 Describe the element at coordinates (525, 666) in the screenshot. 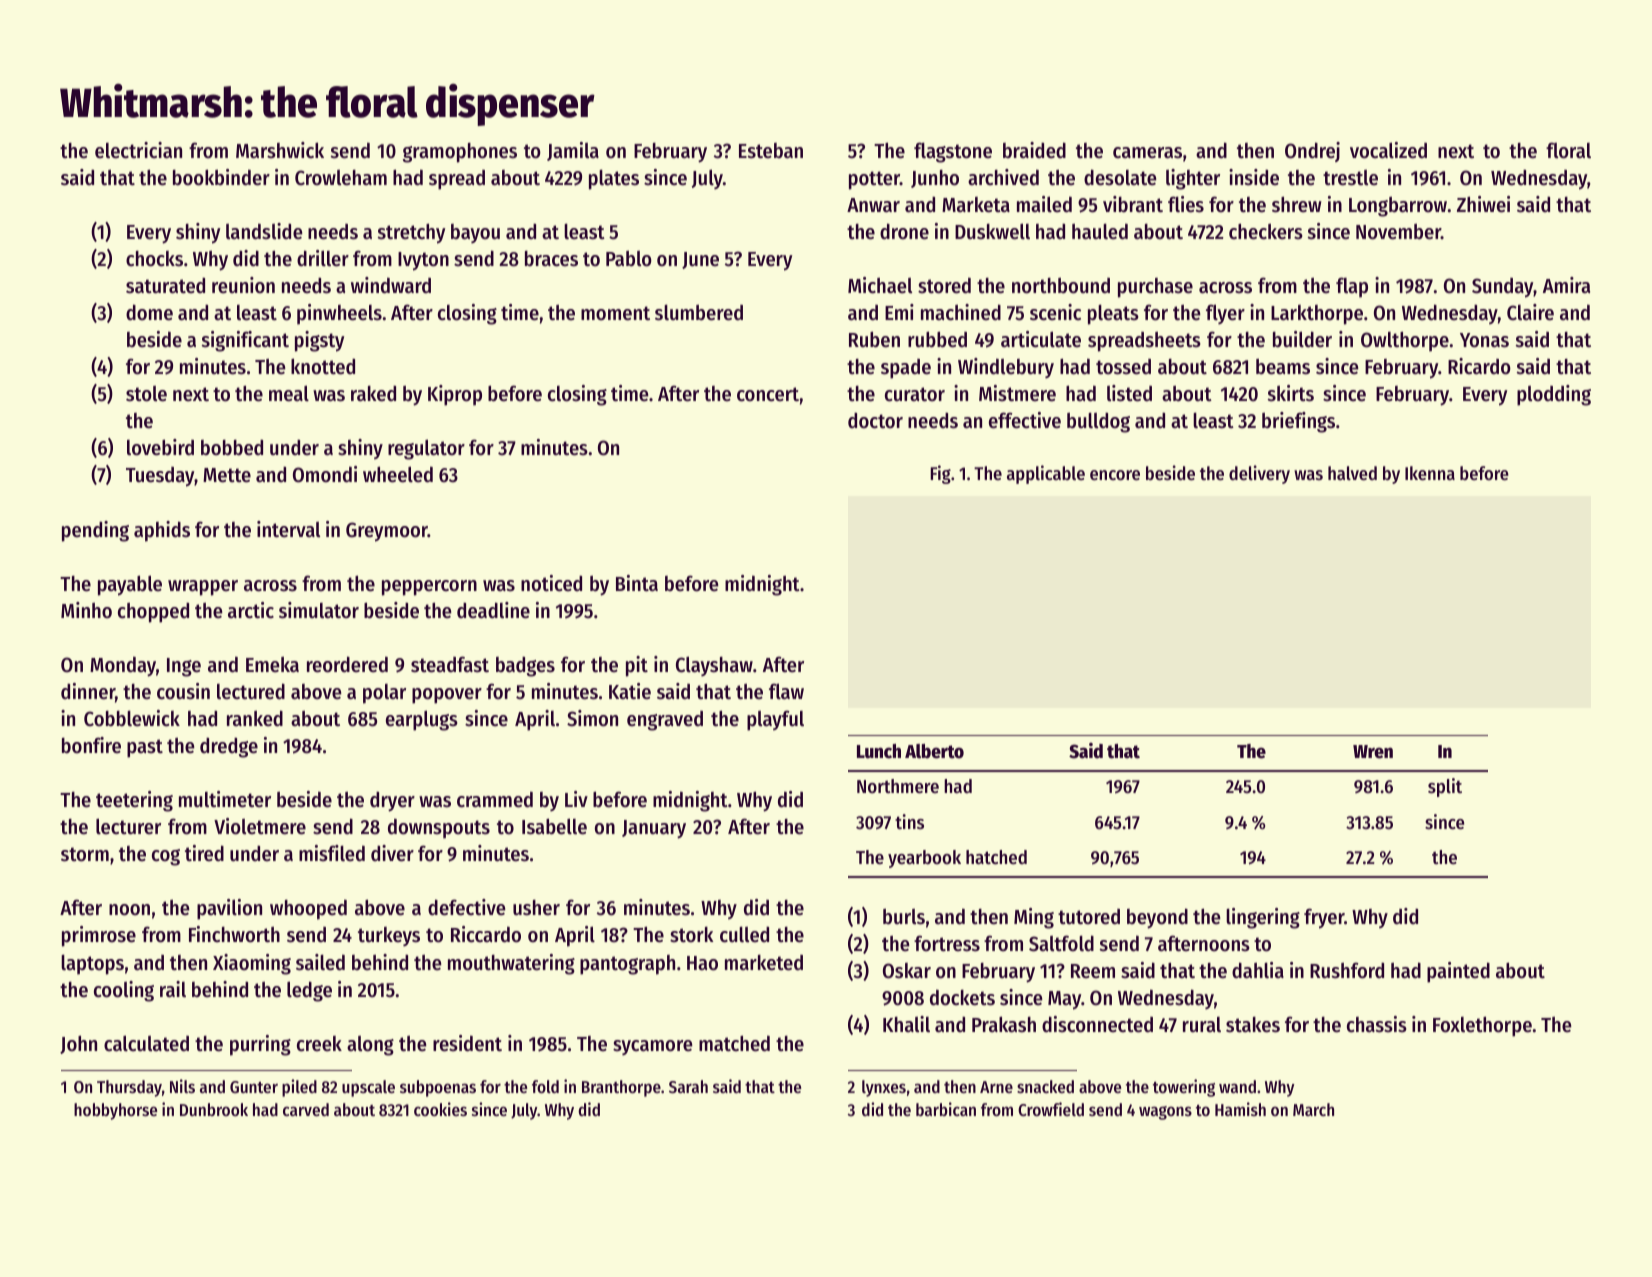

I see `badges` at that location.
